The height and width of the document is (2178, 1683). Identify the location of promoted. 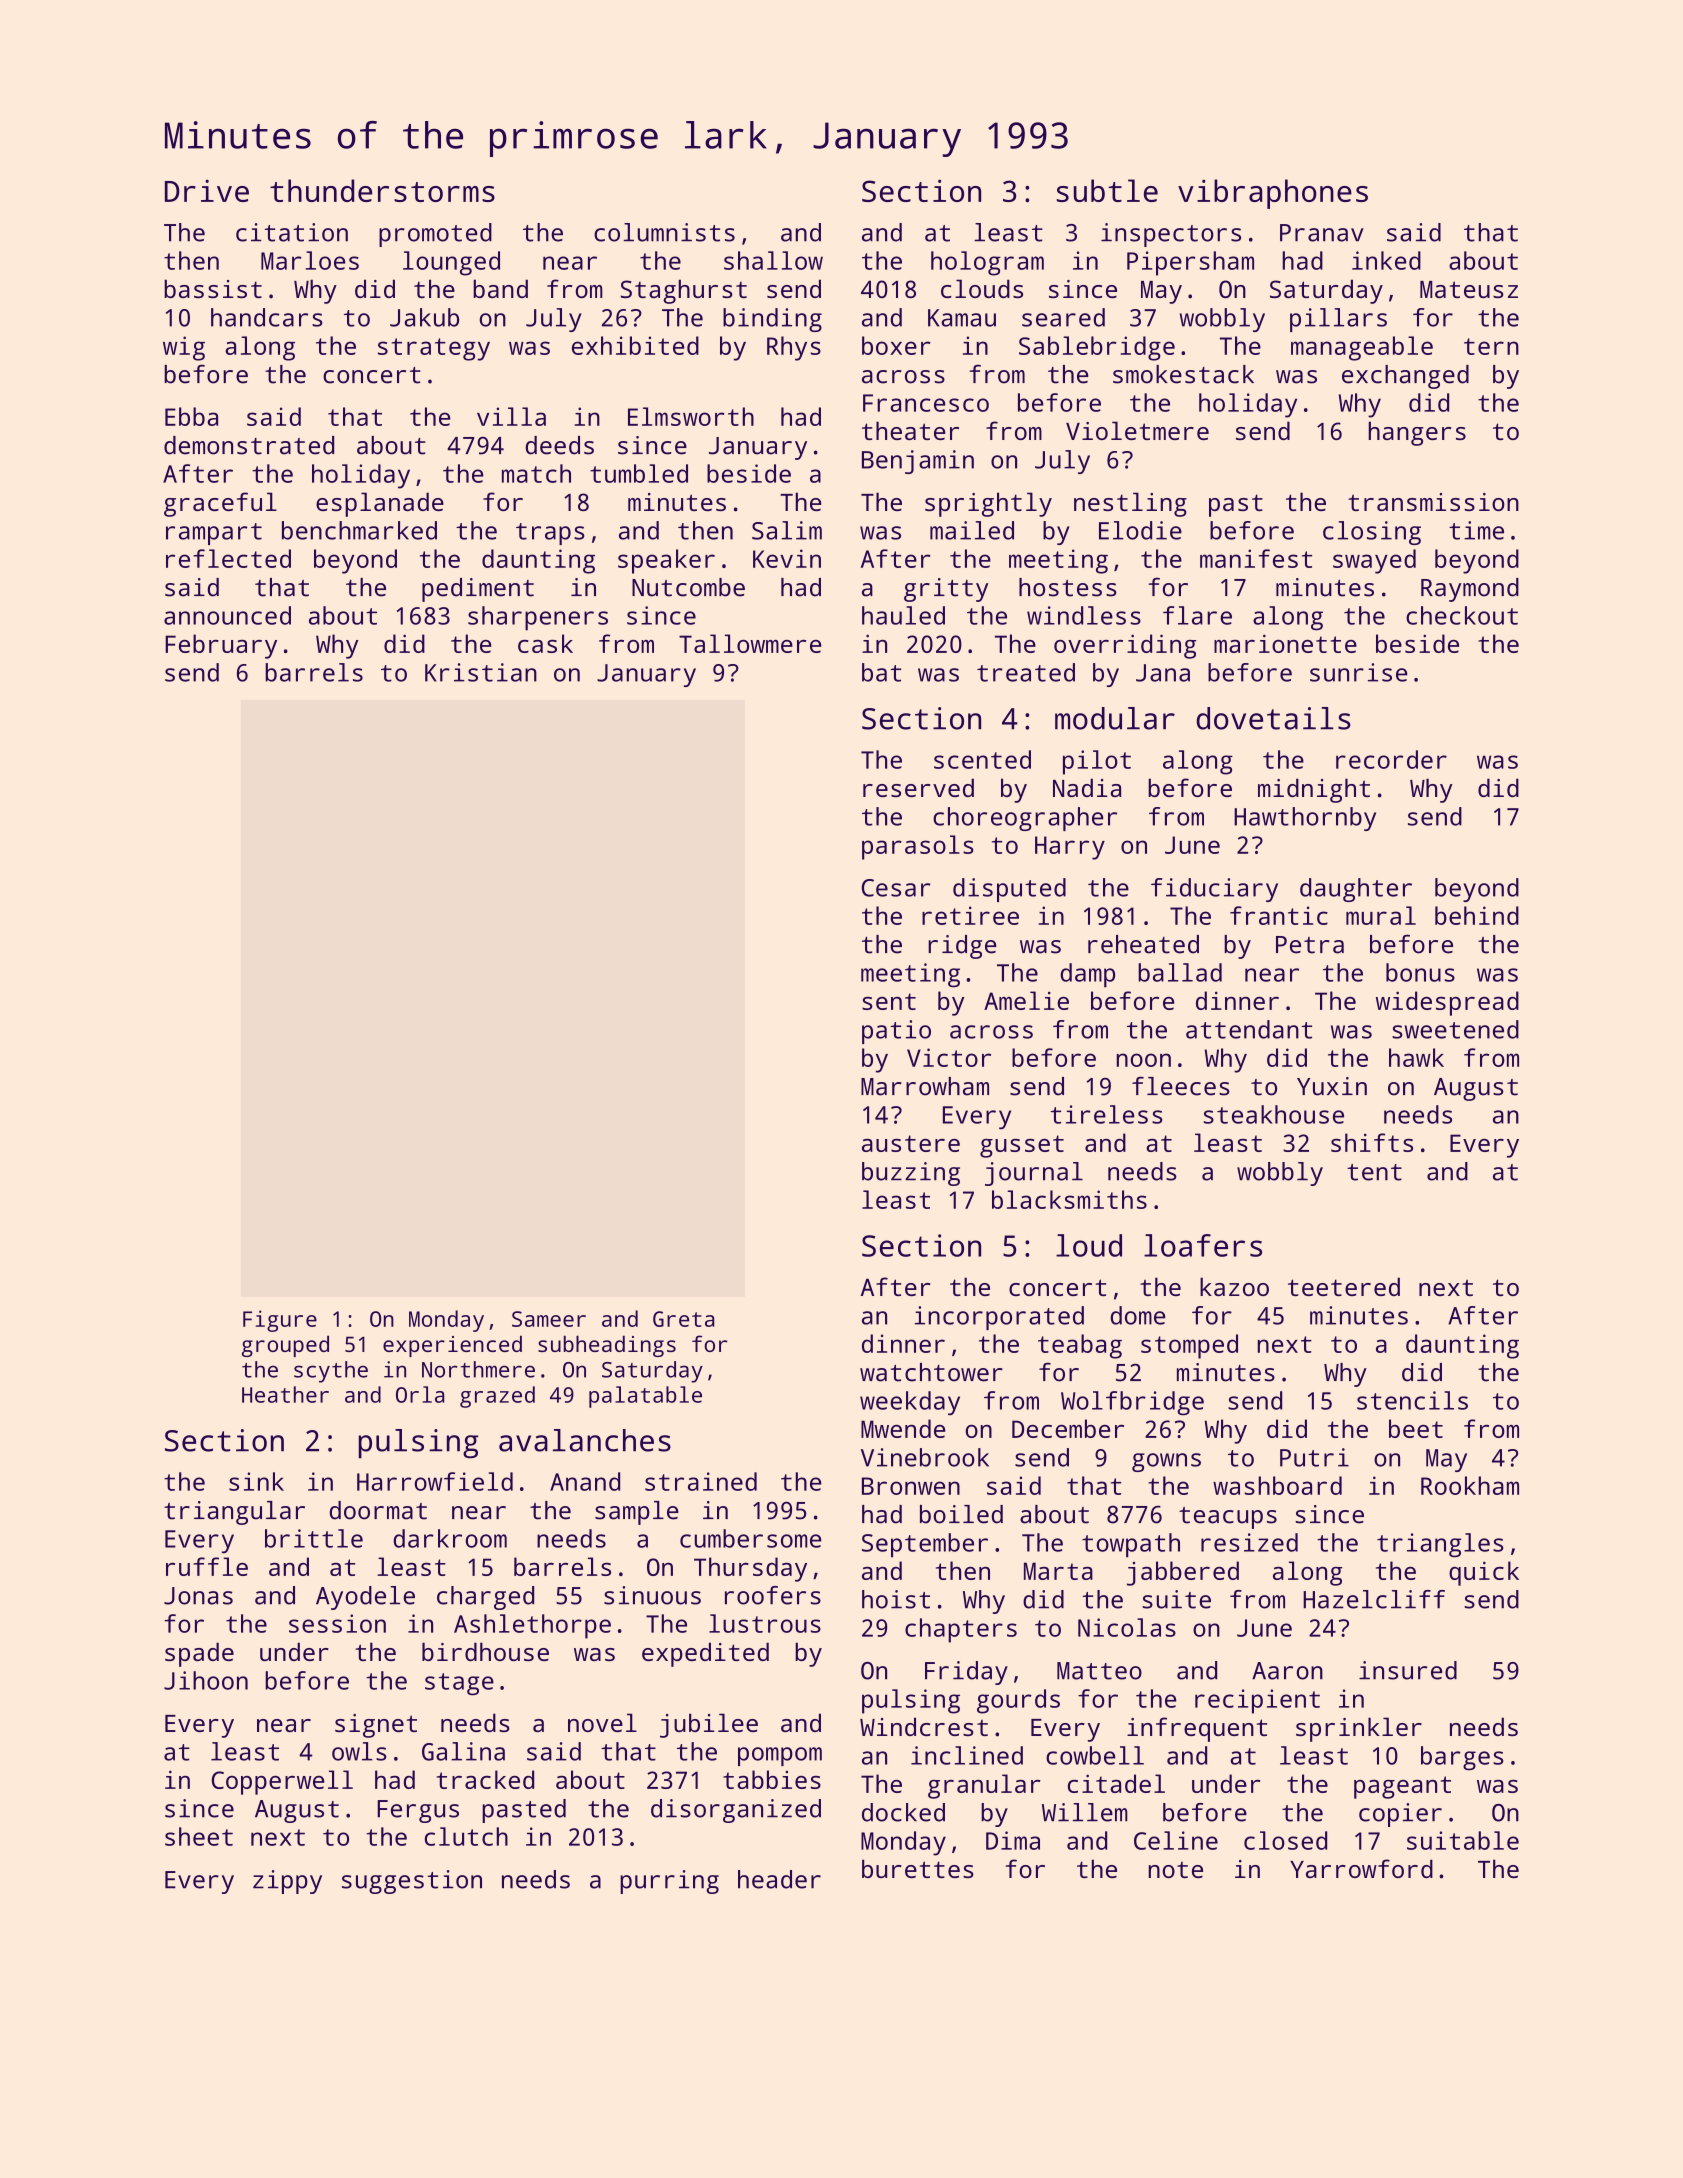
(435, 235).
